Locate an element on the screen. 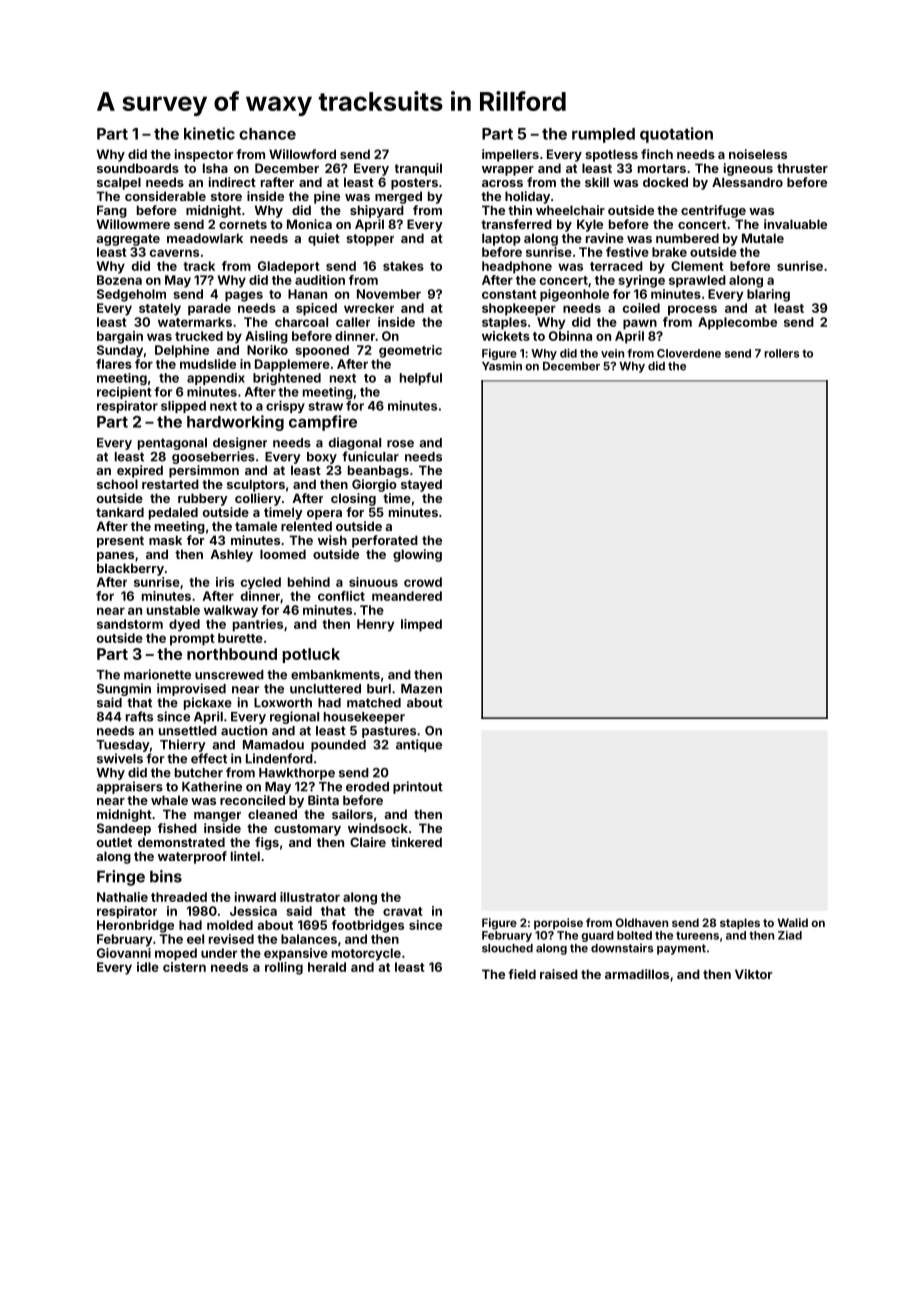  Applecombe is located at coordinates (737, 323).
